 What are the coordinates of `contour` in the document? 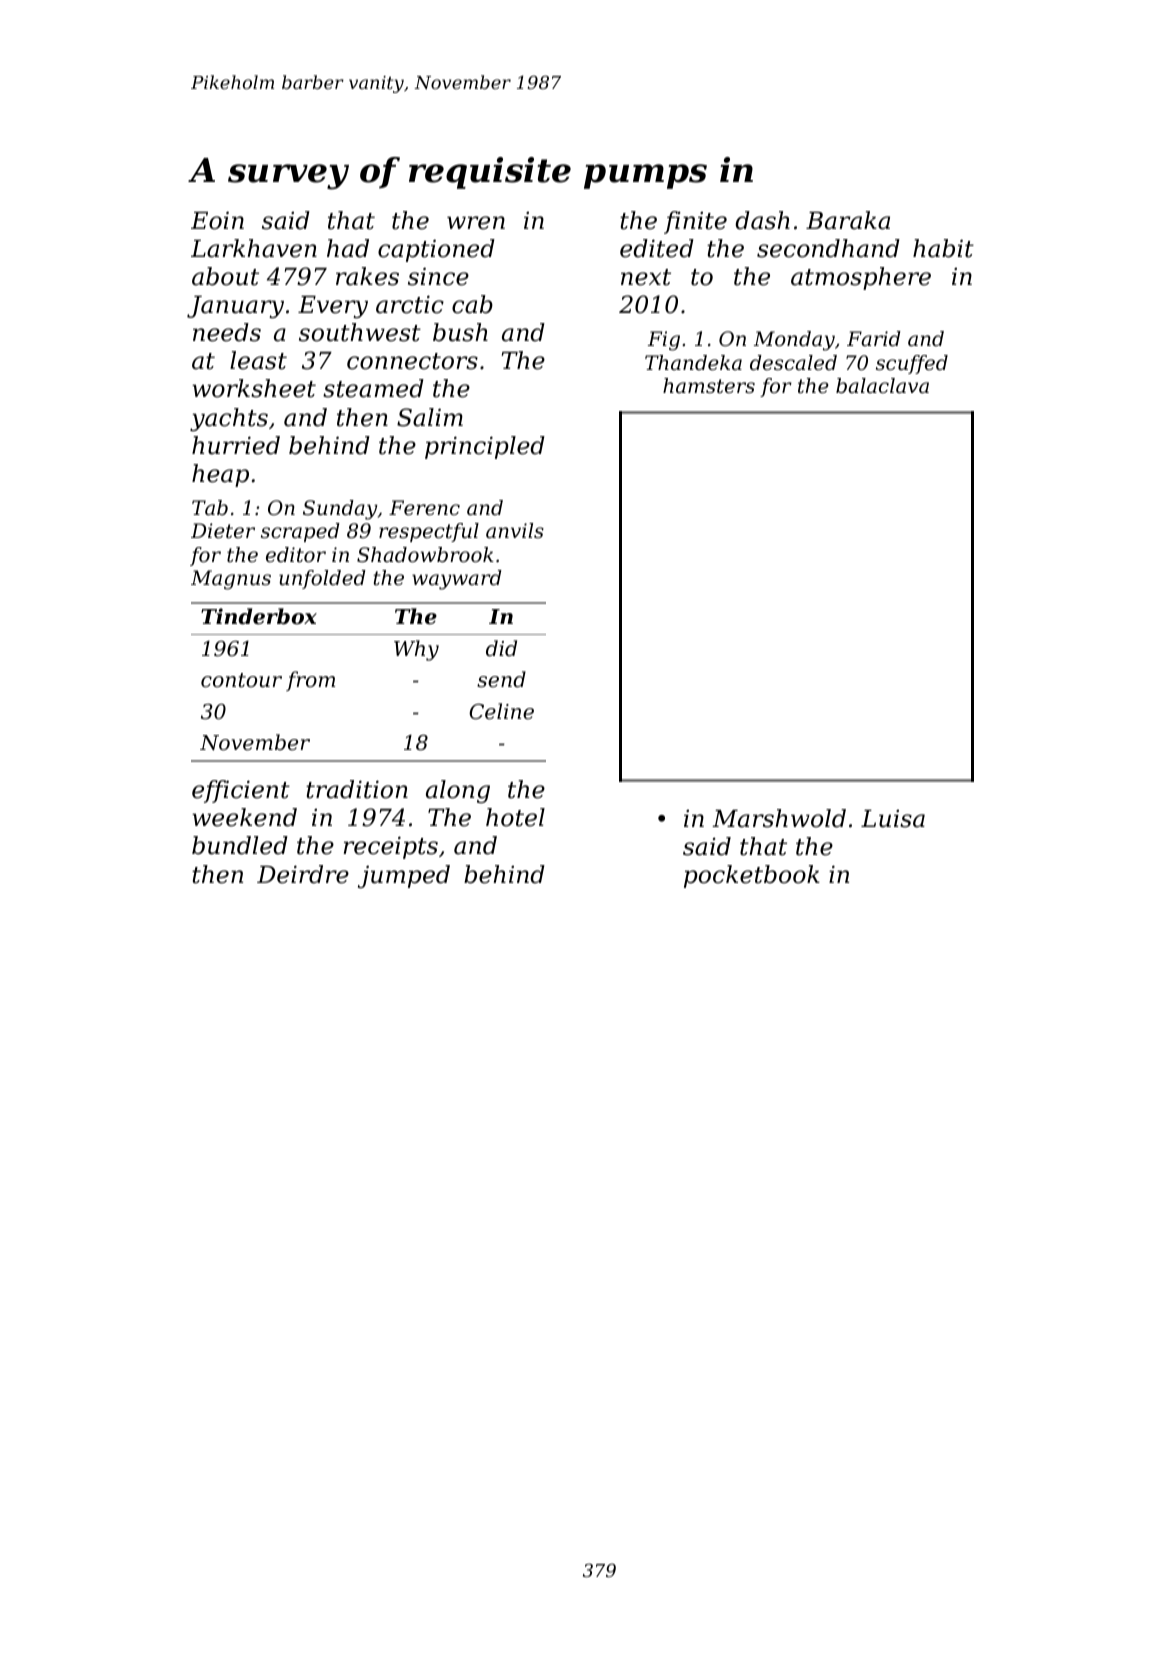 It's located at (241, 680).
